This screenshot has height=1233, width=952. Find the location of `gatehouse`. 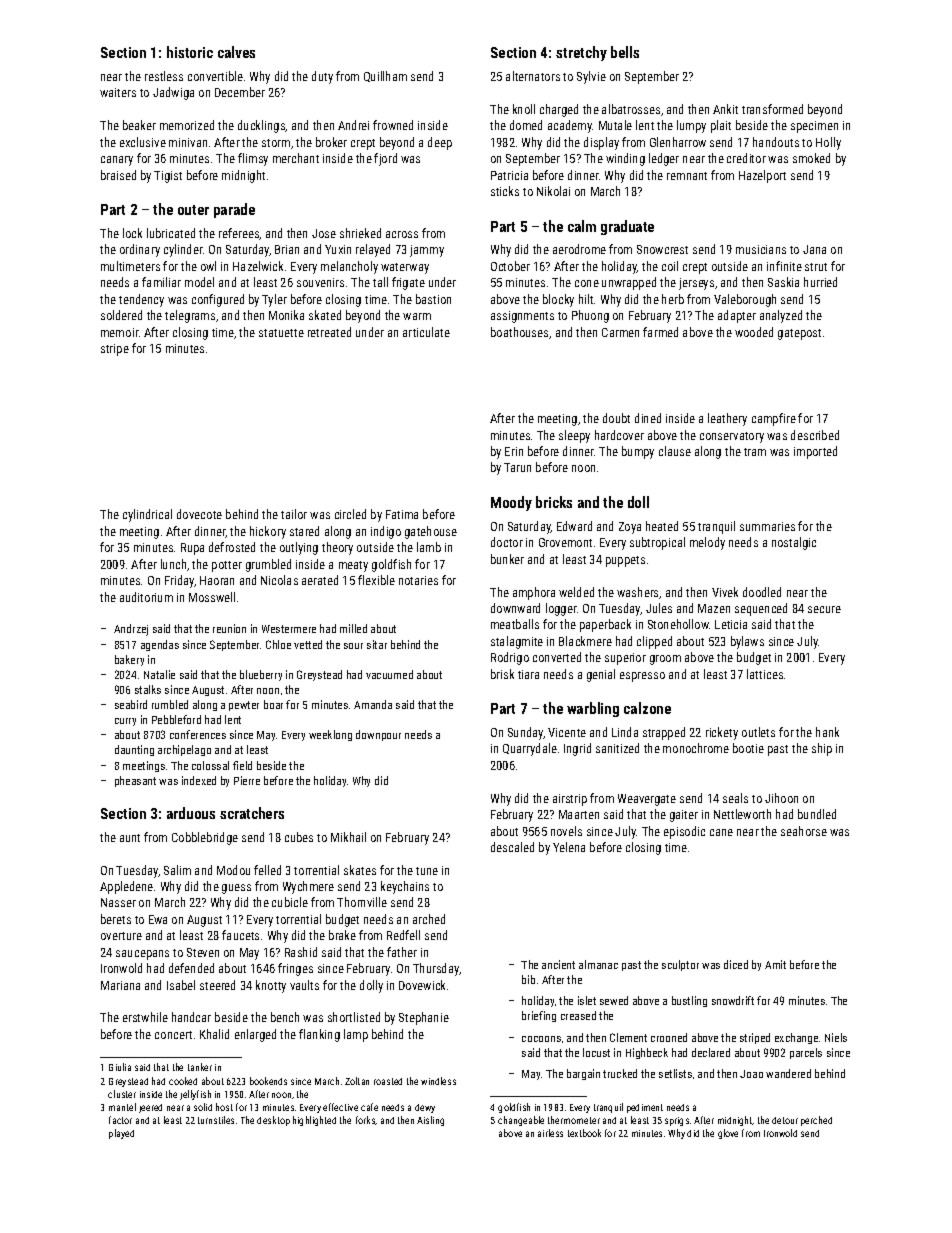

gatehouse is located at coordinates (431, 532).
